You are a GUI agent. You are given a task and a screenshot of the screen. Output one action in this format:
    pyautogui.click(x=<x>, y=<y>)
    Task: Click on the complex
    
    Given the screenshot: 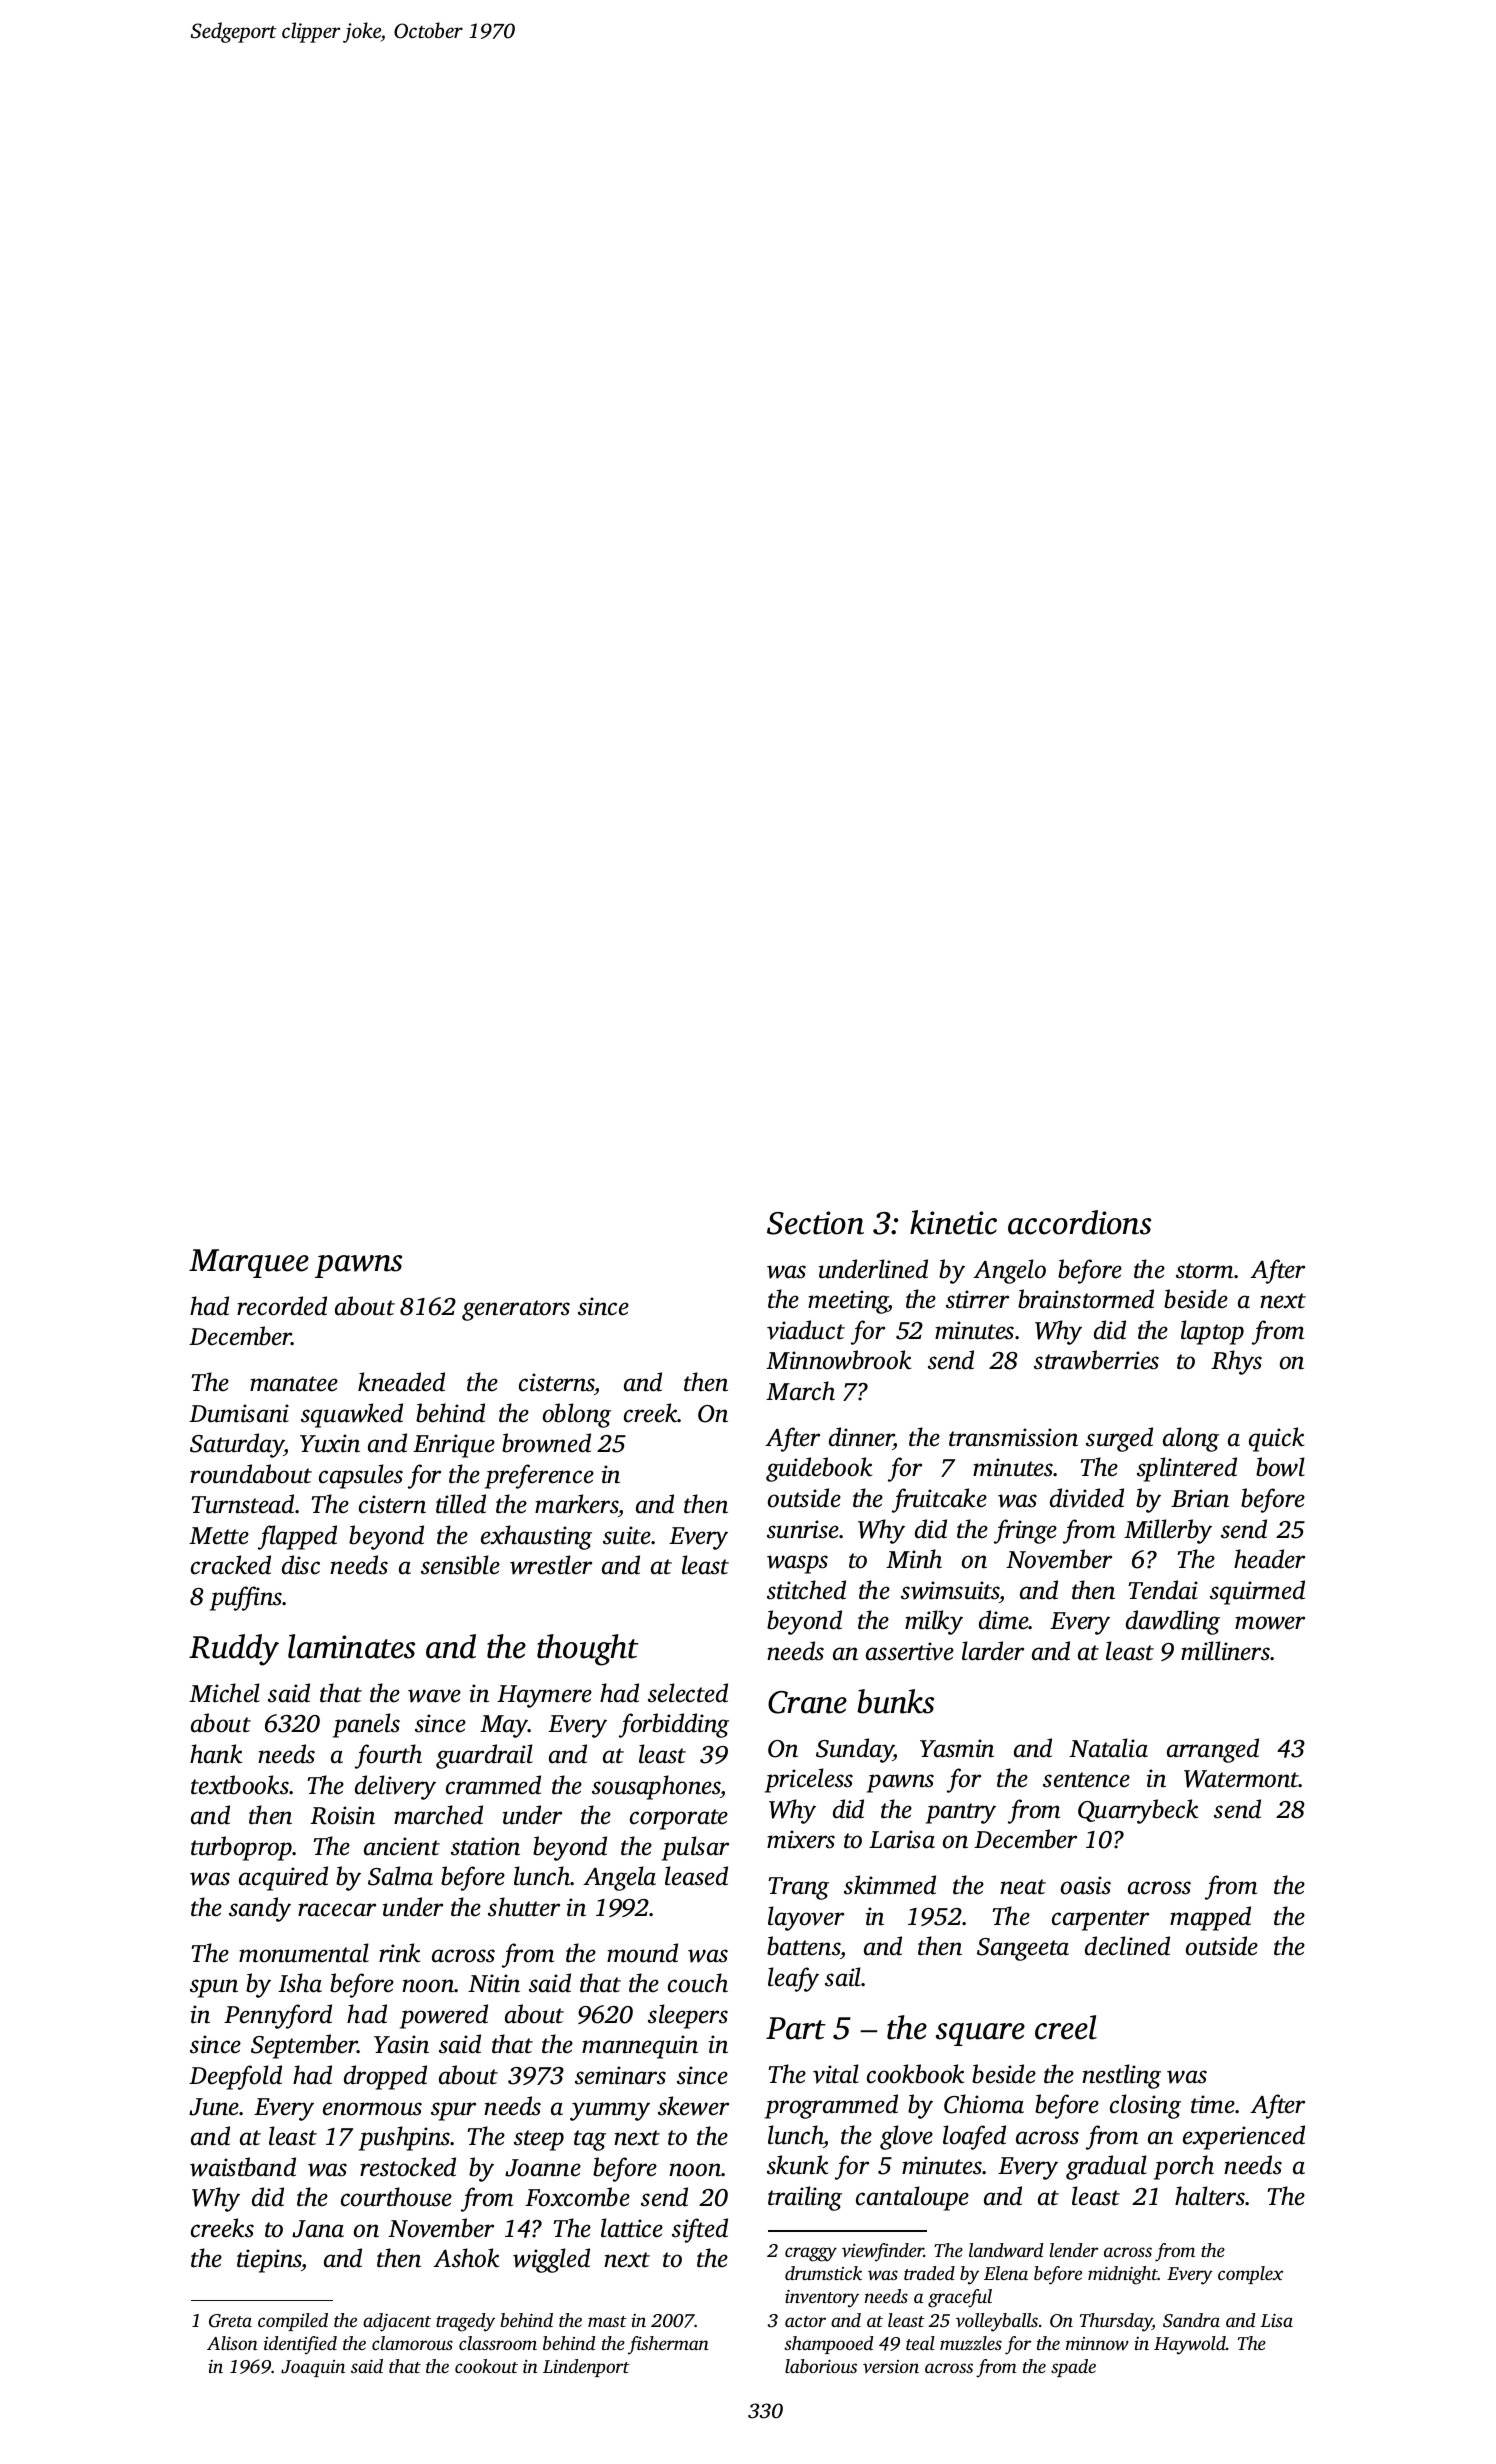 What is the action you would take?
    pyautogui.click(x=1250, y=2275)
